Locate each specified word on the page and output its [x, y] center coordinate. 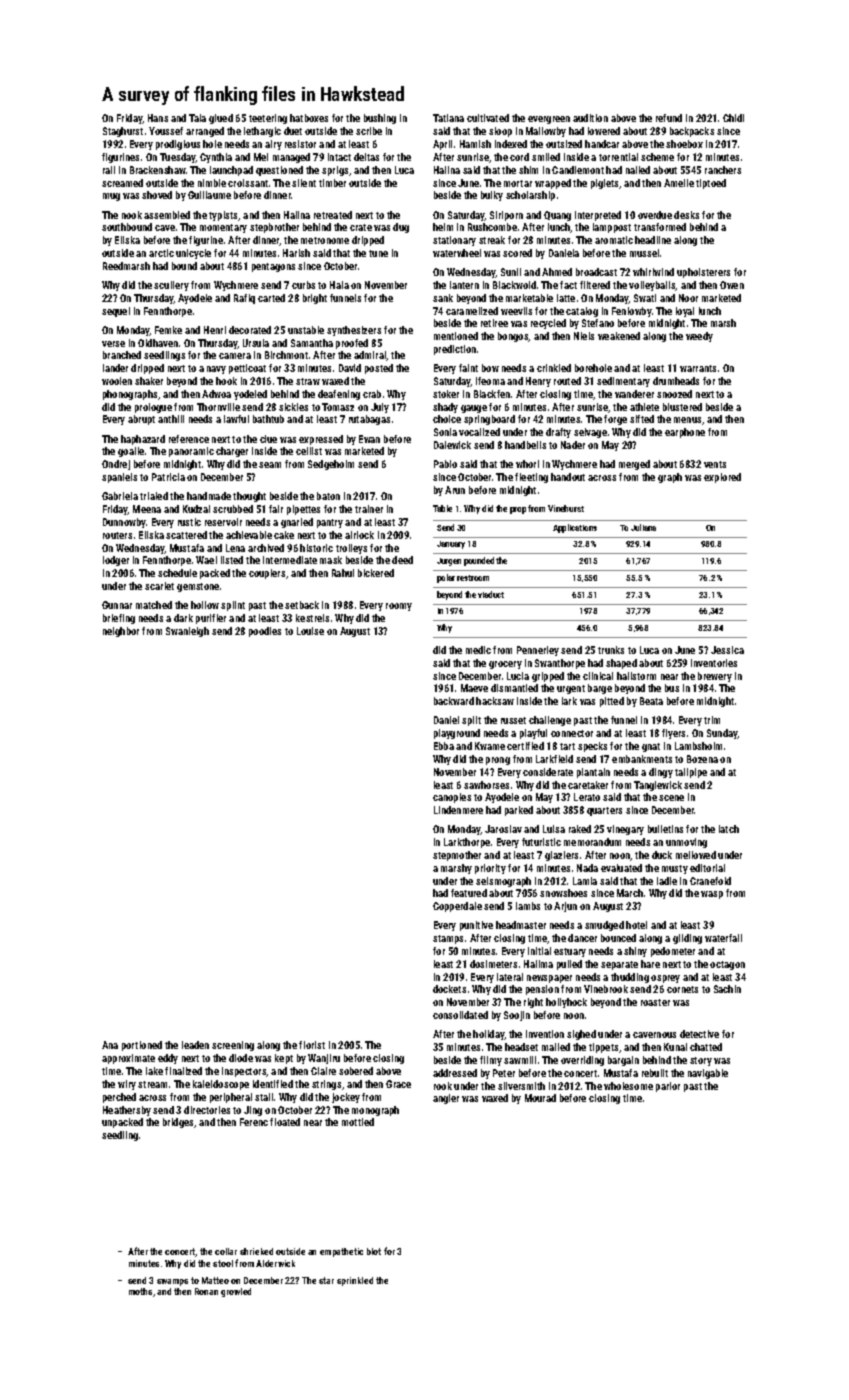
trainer [369, 509]
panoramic [191, 452]
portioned [142, 1046]
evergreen [549, 120]
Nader [573, 445]
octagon [727, 965]
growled [236, 1292]
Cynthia [216, 158]
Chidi [733, 118]
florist [312, 1045]
